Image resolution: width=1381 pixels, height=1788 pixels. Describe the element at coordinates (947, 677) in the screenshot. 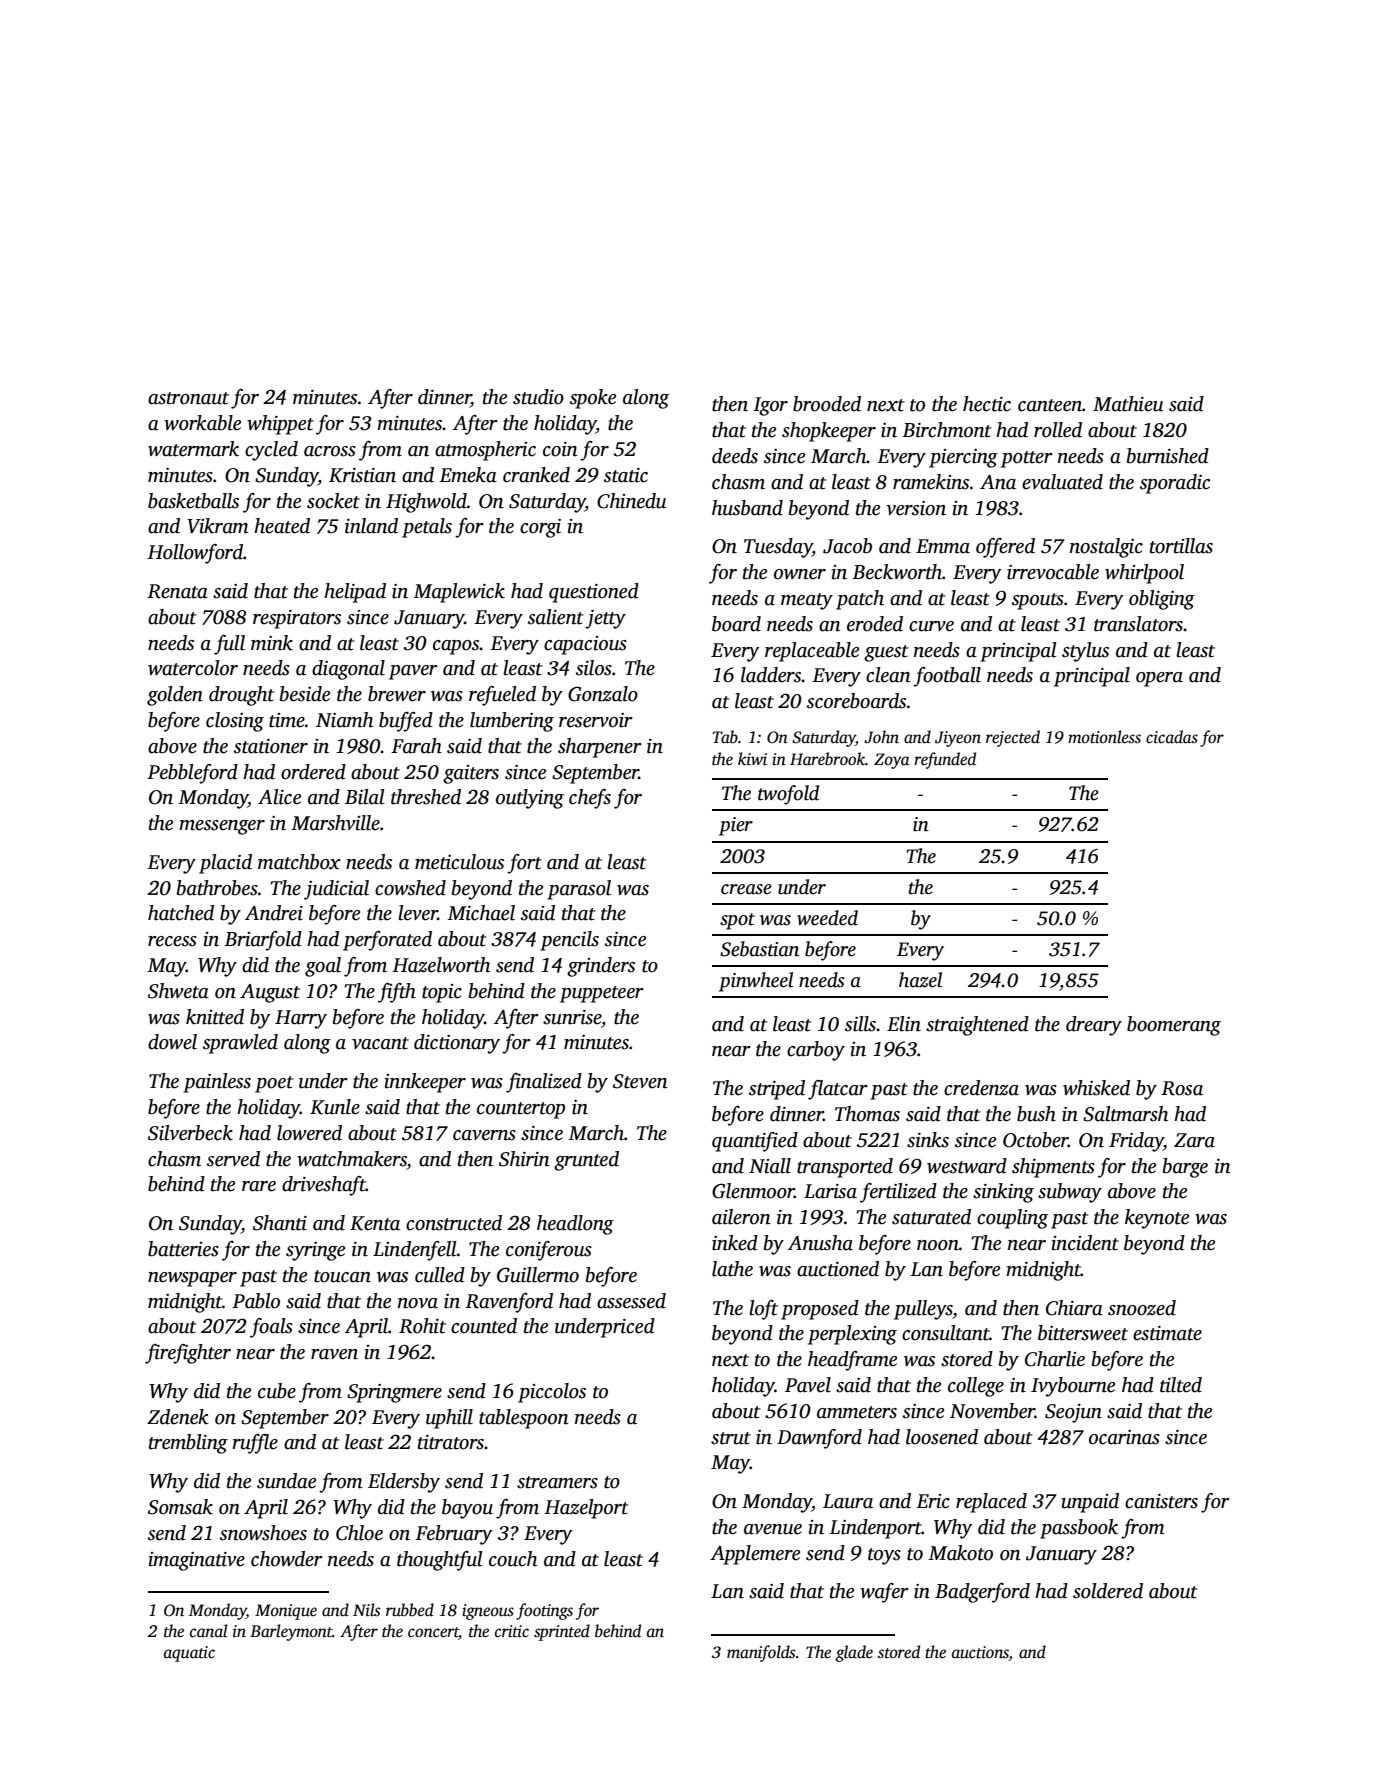

I see `football` at that location.
